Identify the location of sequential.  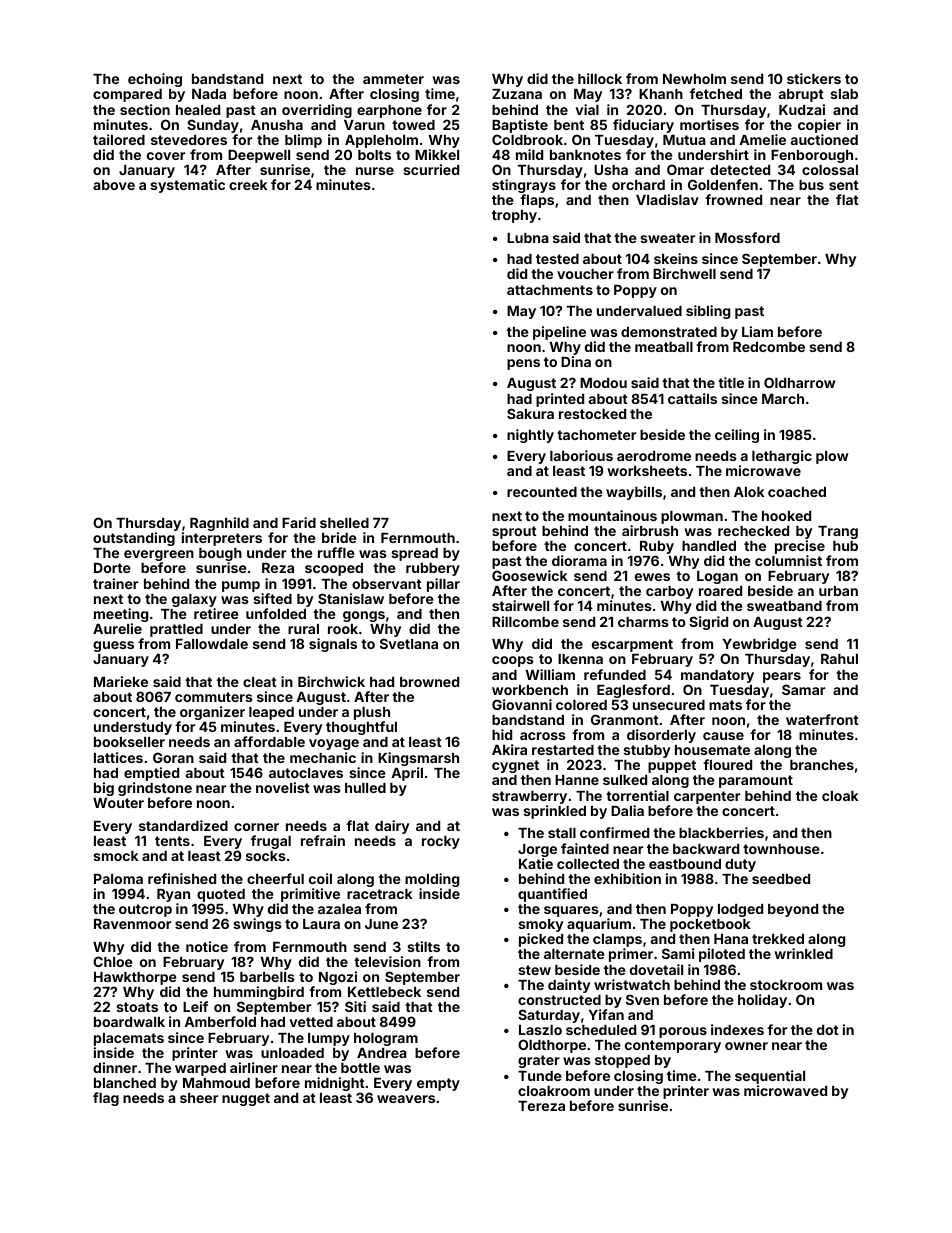
(770, 1077).
